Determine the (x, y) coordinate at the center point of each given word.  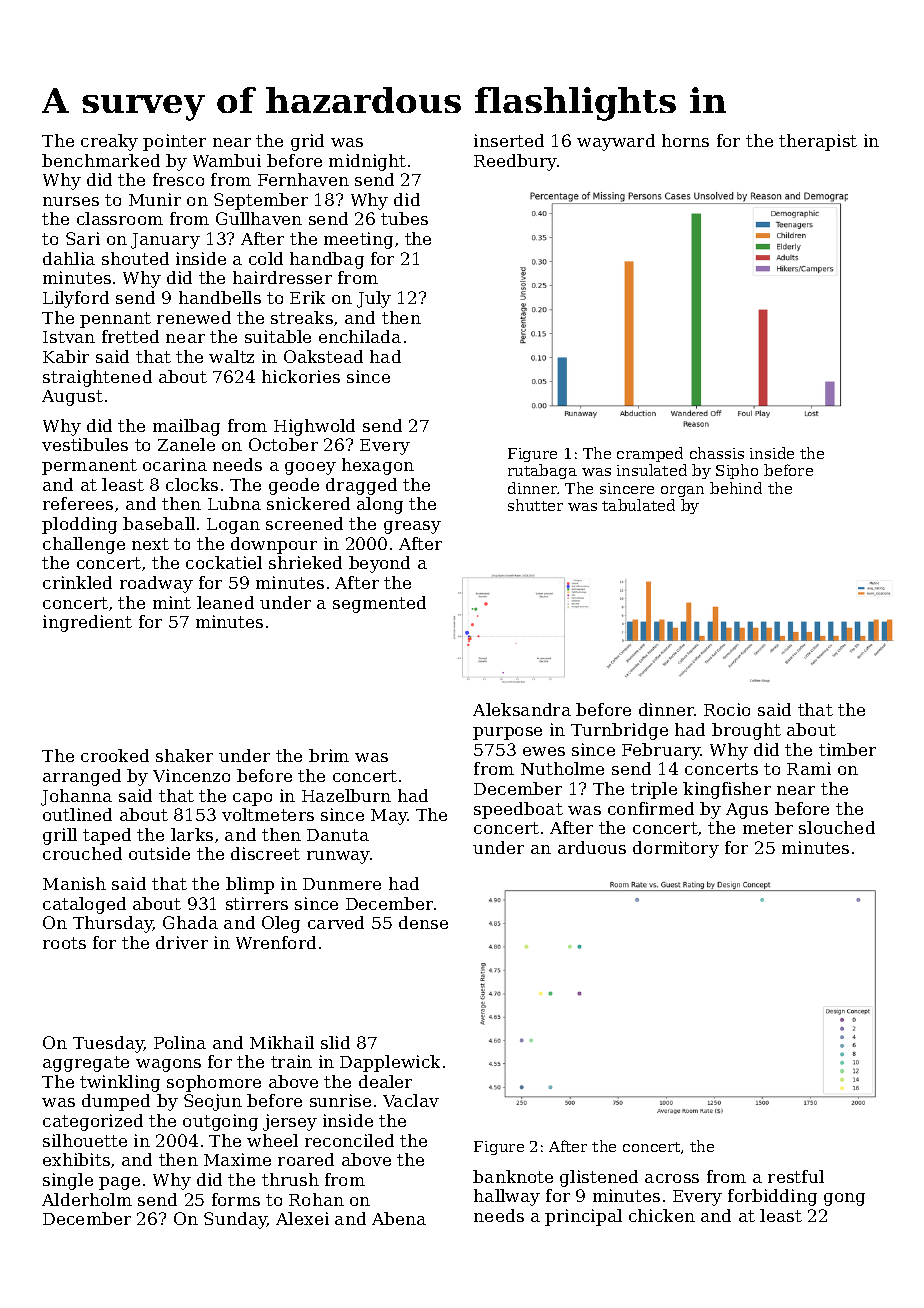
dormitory (676, 849)
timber (847, 749)
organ (682, 491)
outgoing (220, 1122)
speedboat (518, 810)
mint (172, 602)
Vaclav (411, 1100)
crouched (82, 853)
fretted (130, 336)
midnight (367, 162)
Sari (83, 238)
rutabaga (542, 471)
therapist (818, 142)
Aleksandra (522, 709)
